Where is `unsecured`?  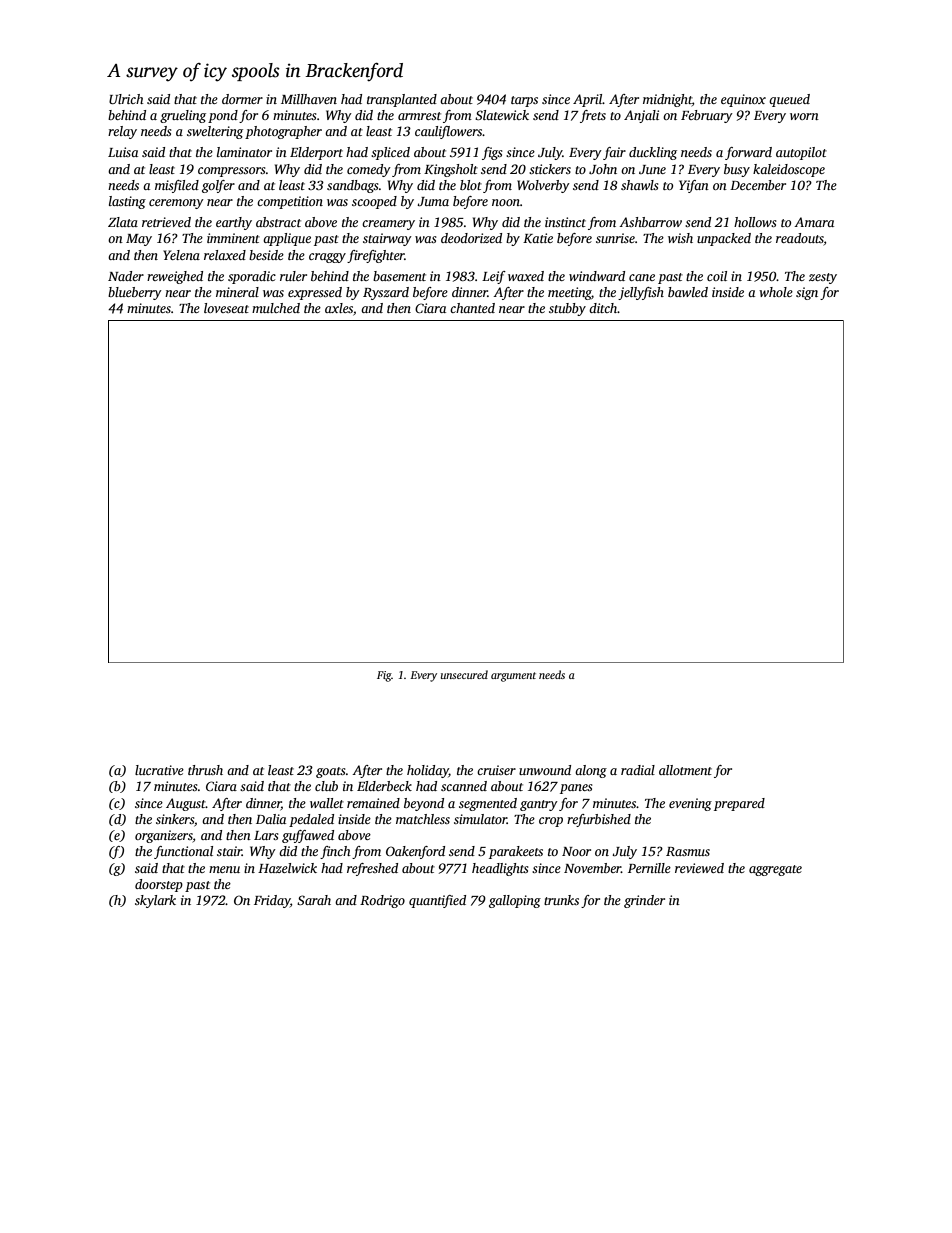
unsecured is located at coordinates (464, 674).
